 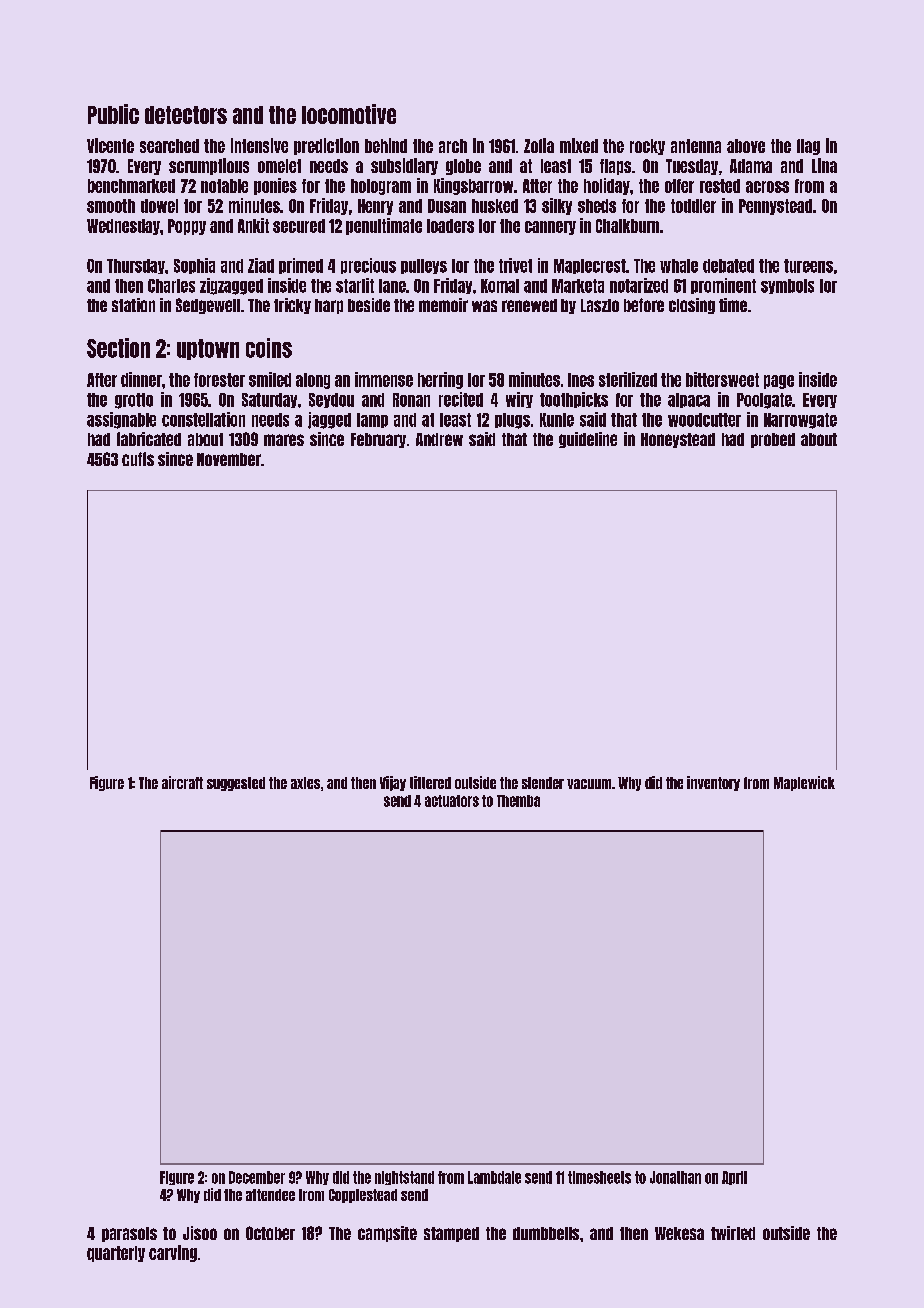 What do you see at coordinates (589, 784) in the document?
I see `vacuum` at bounding box center [589, 784].
